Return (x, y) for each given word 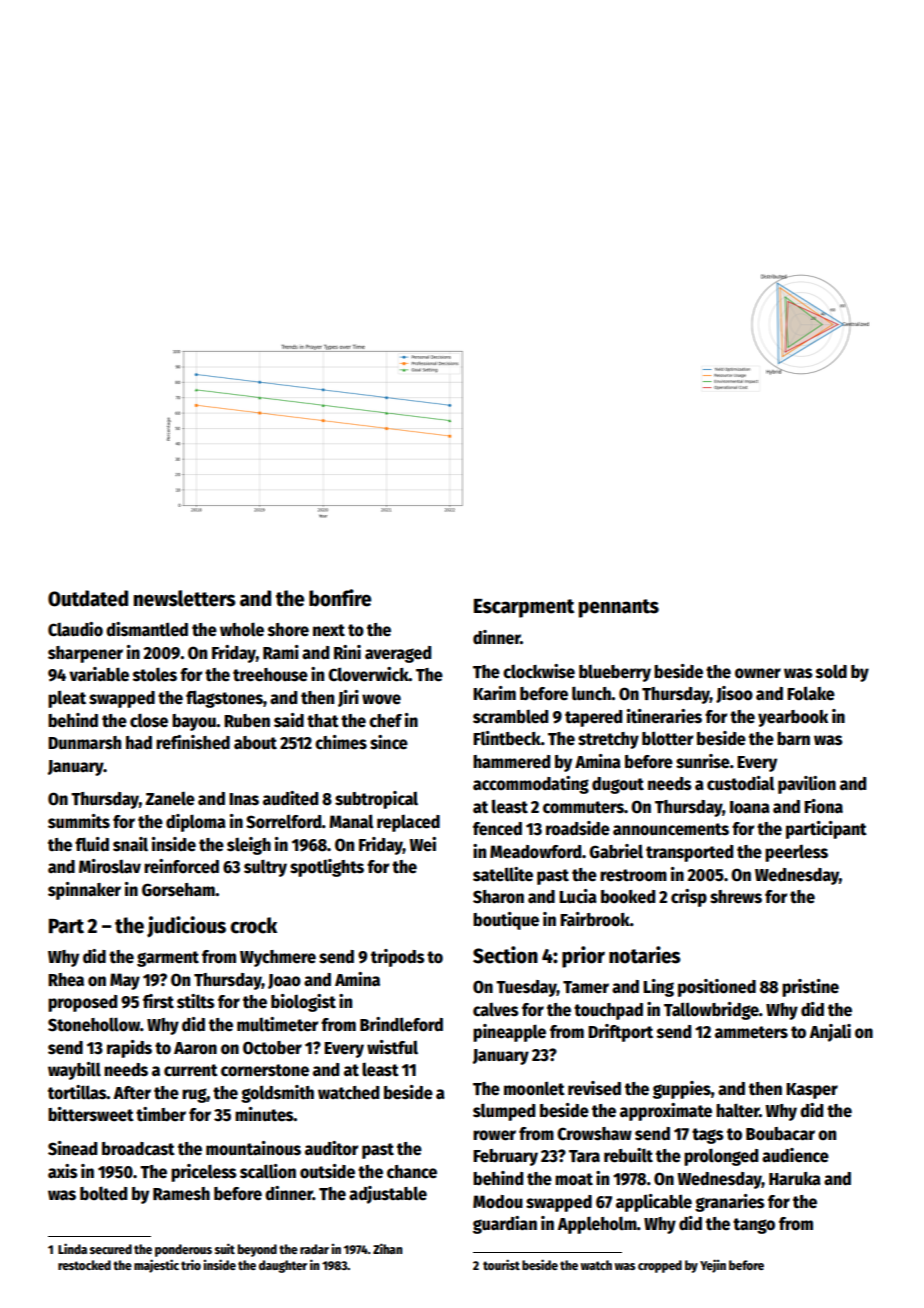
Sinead (72, 1148)
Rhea (66, 980)
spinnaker (84, 891)
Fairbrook (595, 919)
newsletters (185, 598)
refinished (193, 742)
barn (793, 739)
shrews (736, 897)
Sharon (498, 897)
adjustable (388, 1195)
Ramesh (181, 1194)
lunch (591, 693)
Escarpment (524, 608)
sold (831, 672)
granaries (730, 1203)
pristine (810, 988)
